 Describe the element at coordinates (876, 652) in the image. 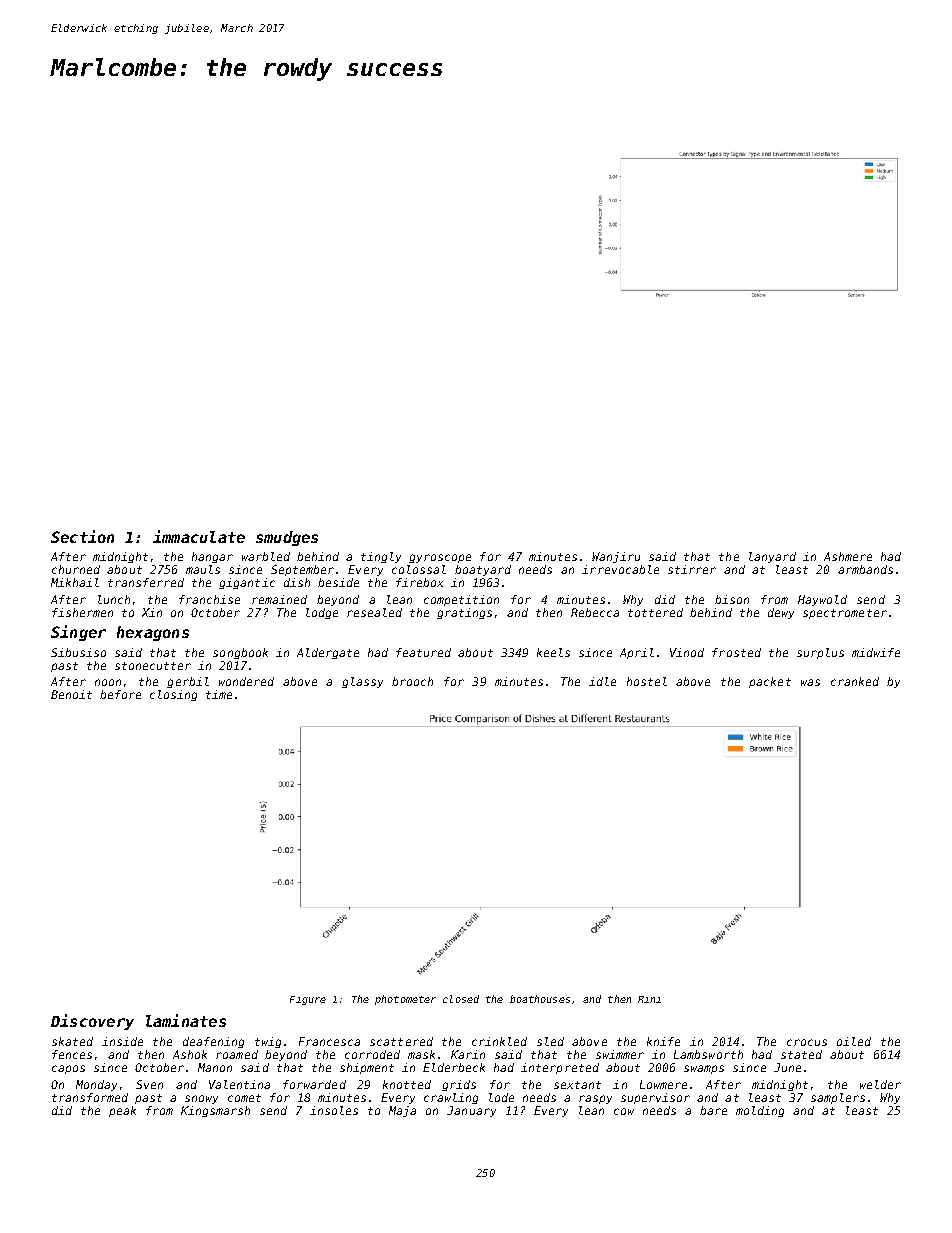

I see `midwife` at that location.
